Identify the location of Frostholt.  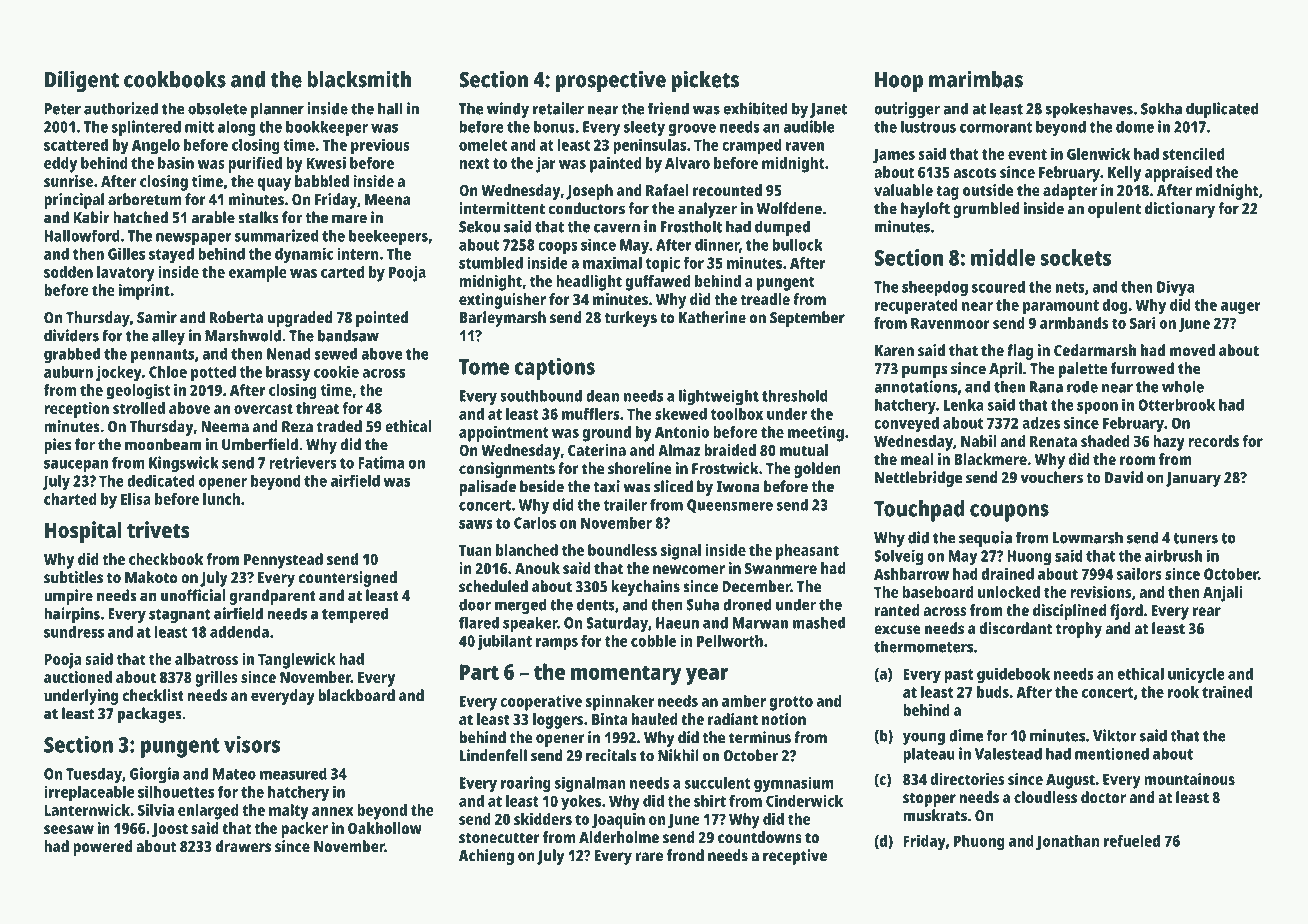
(691, 226).
